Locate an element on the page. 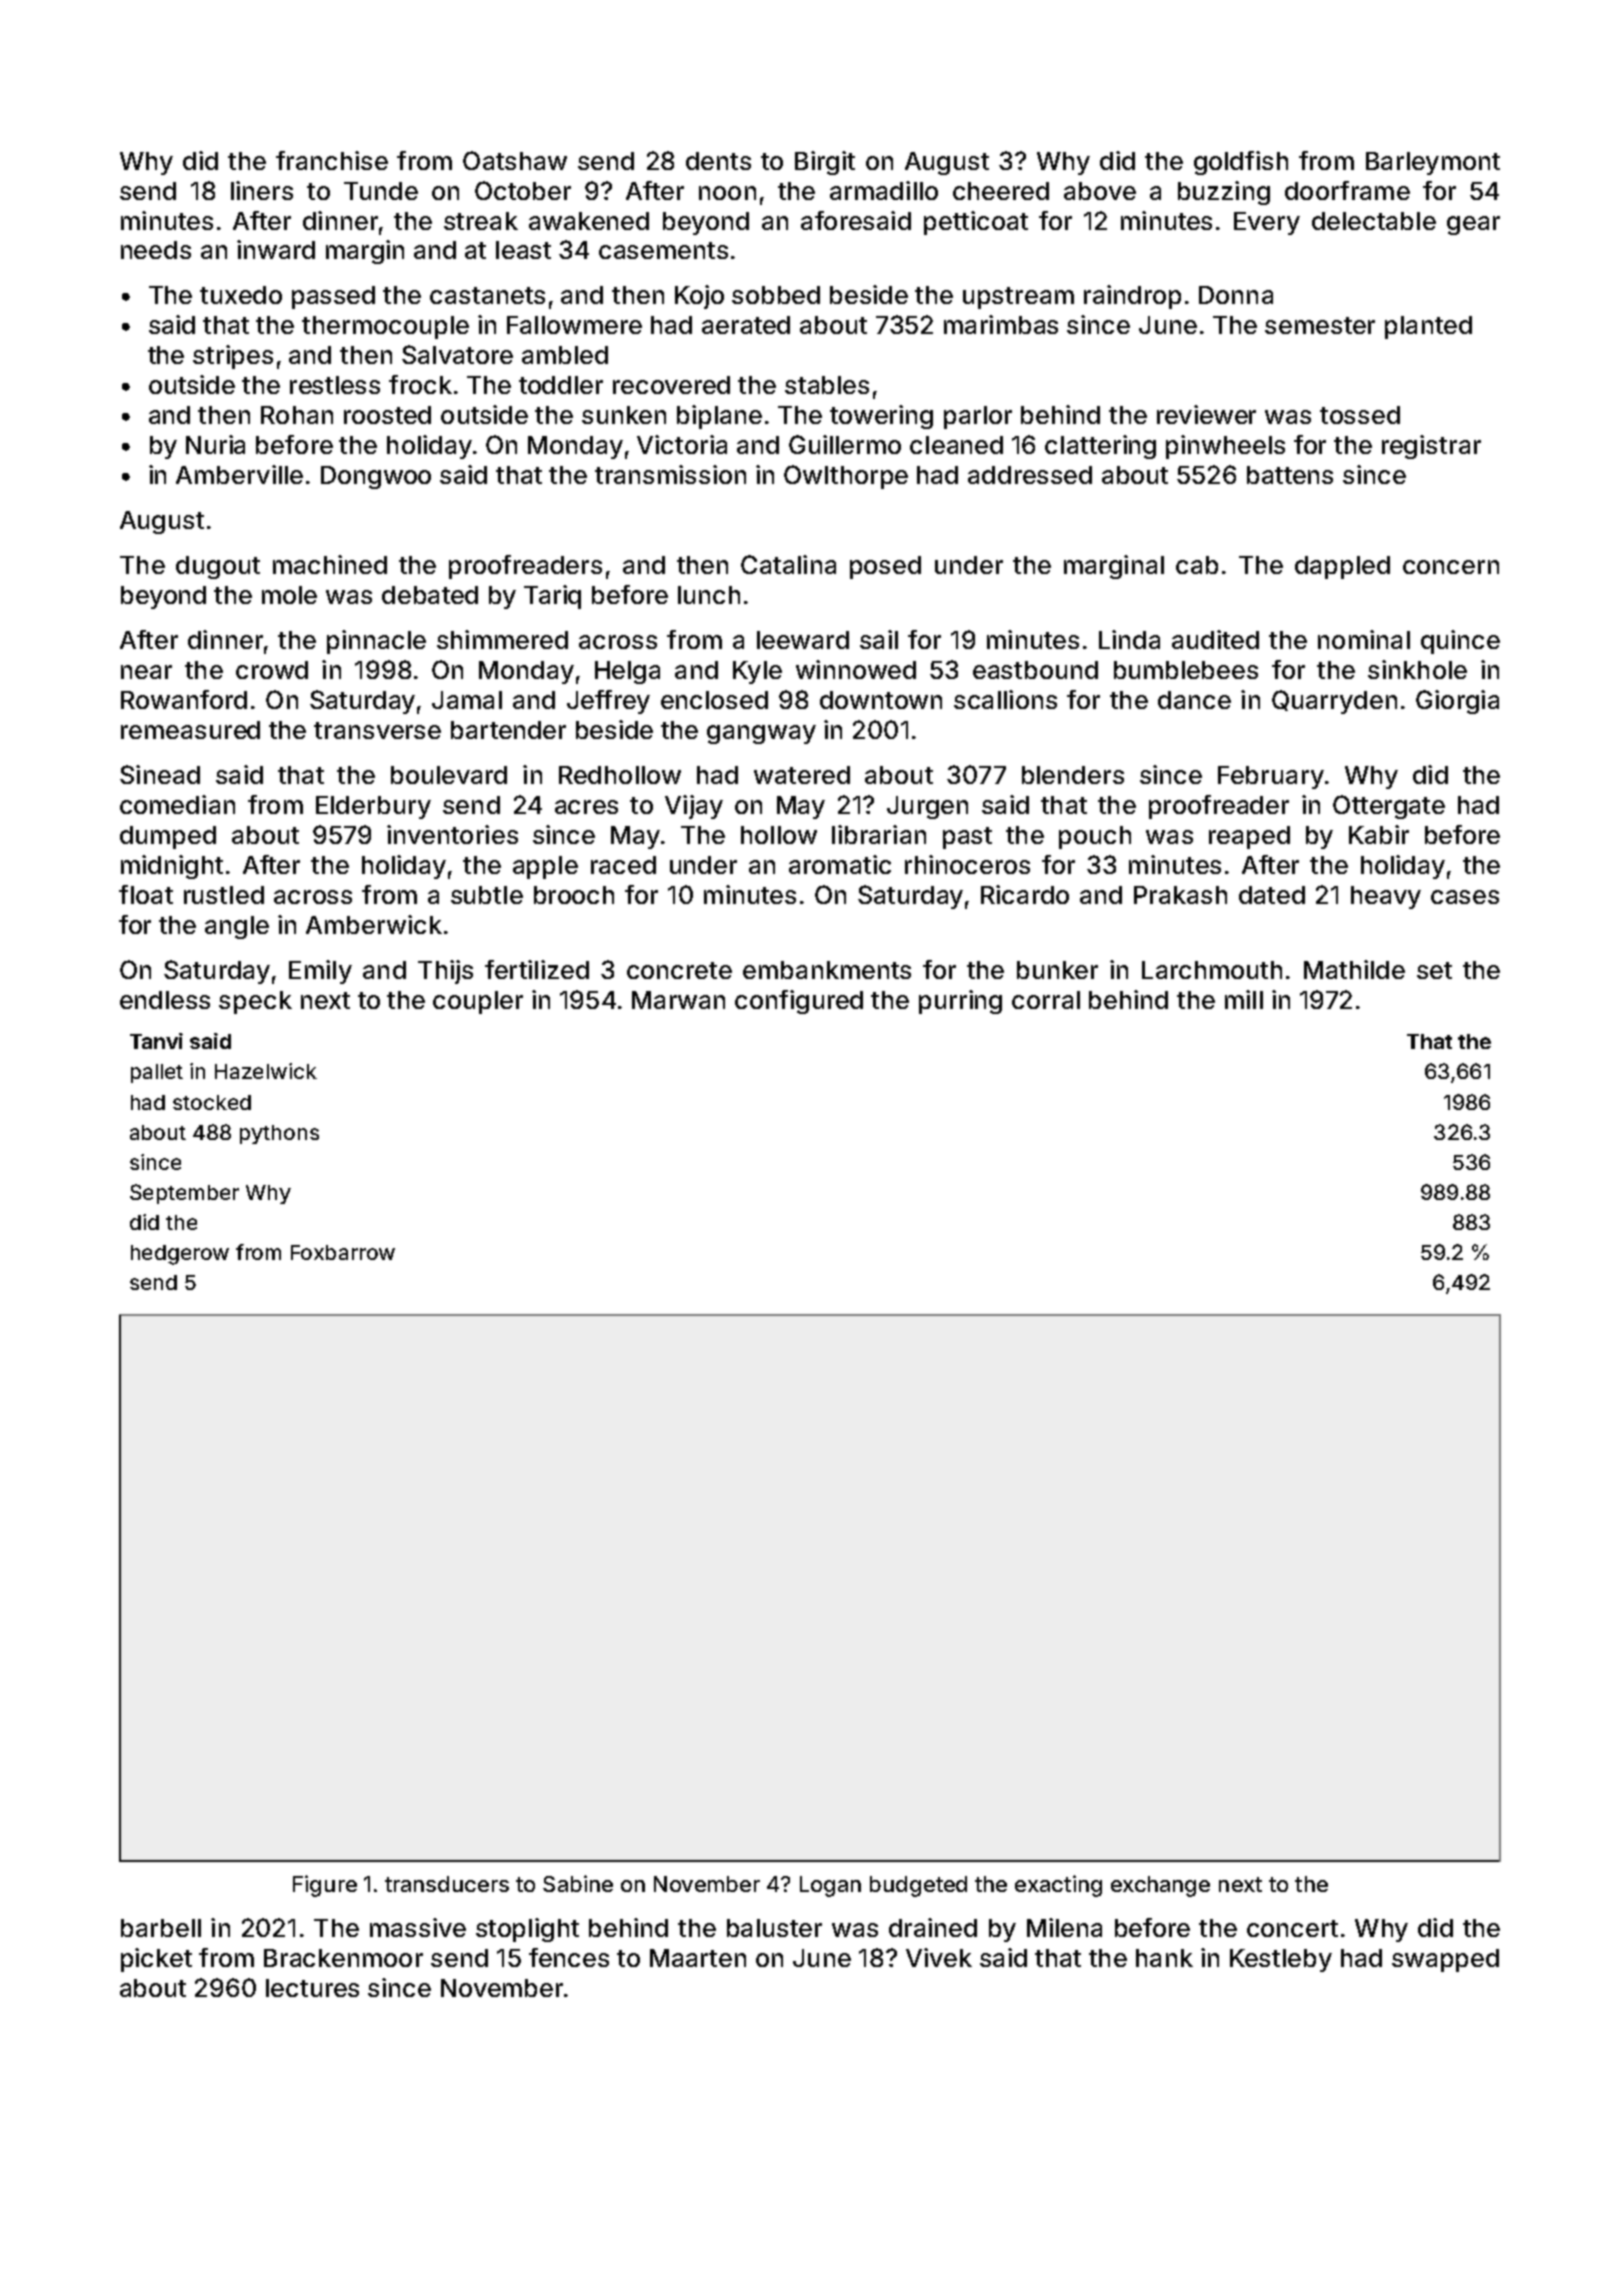 This image has height=2292, width=1620. transducers is located at coordinates (447, 1884).
